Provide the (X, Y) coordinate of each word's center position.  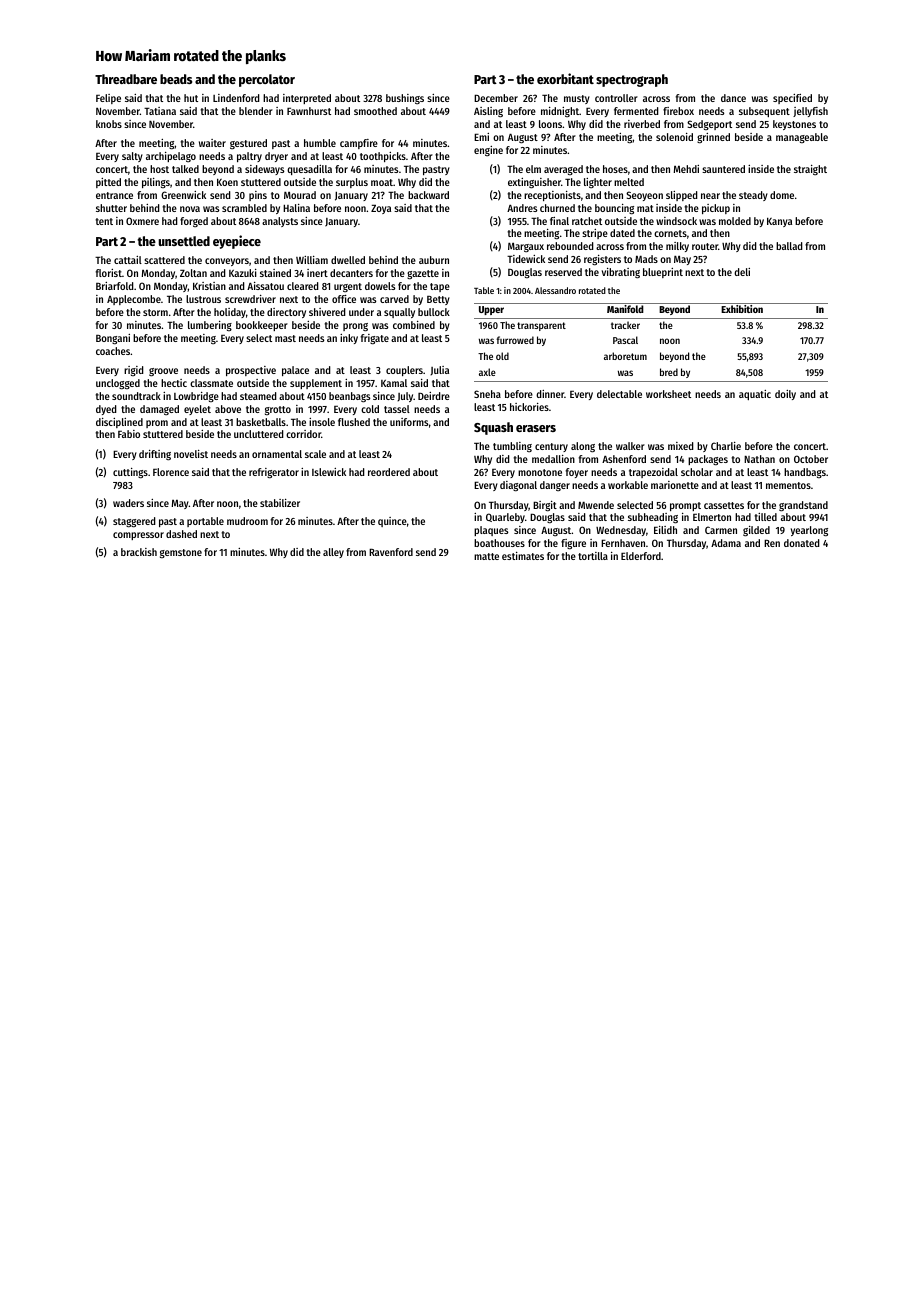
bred (669, 372)
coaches (113, 351)
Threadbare (126, 79)
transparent (541, 326)
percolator (267, 80)
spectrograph (632, 80)
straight (810, 170)
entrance (114, 195)
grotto (278, 410)
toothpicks (383, 157)
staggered (134, 522)
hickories (529, 407)
